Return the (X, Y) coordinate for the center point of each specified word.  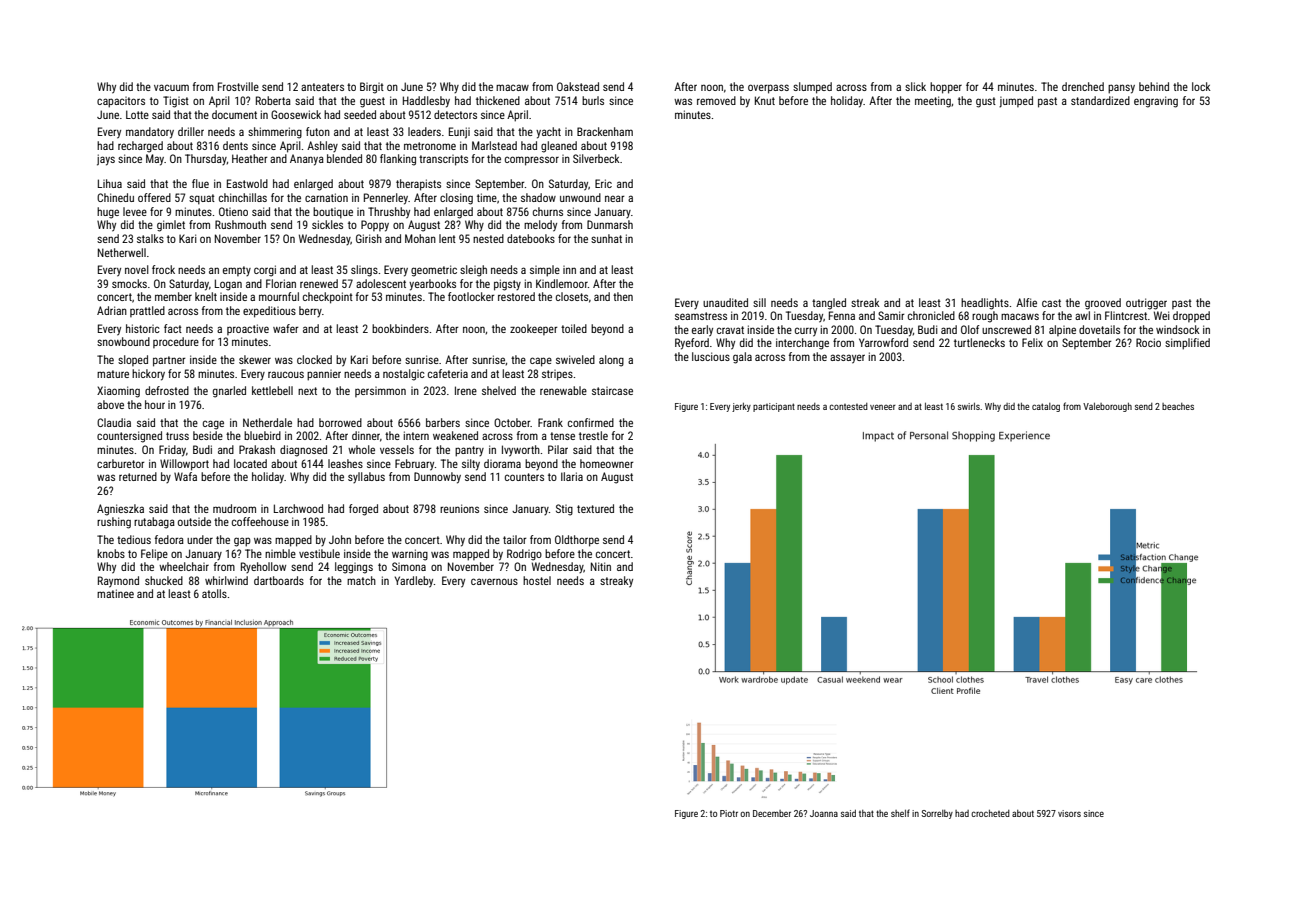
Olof (970, 329)
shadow (538, 197)
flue (200, 183)
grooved (1103, 304)
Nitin (601, 566)
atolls (214, 593)
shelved (499, 390)
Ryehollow (263, 567)
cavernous (494, 581)
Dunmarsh (610, 224)
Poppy (375, 226)
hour (155, 404)
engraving (1156, 102)
